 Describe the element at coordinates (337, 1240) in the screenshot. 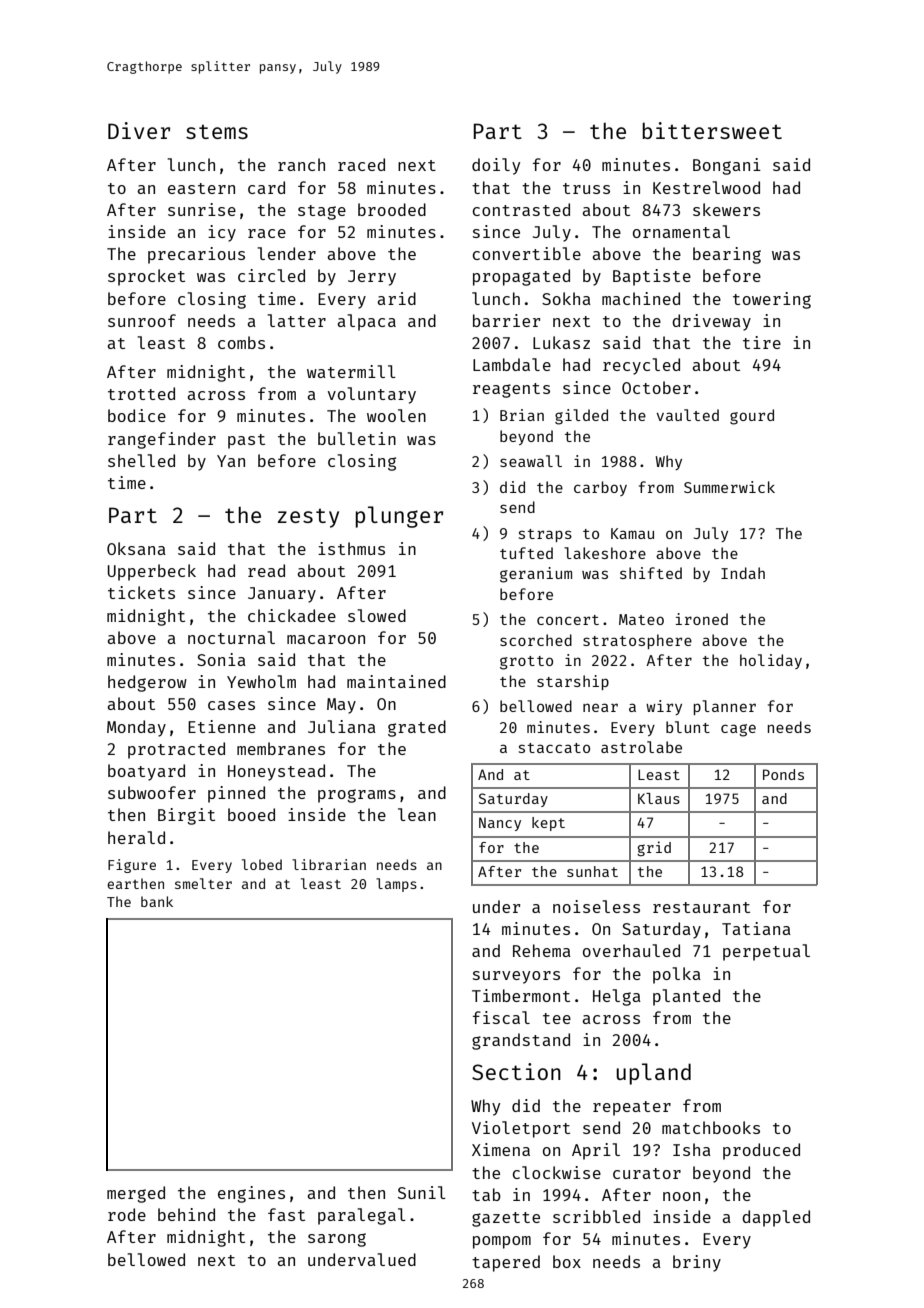

I see `sarong` at that location.
